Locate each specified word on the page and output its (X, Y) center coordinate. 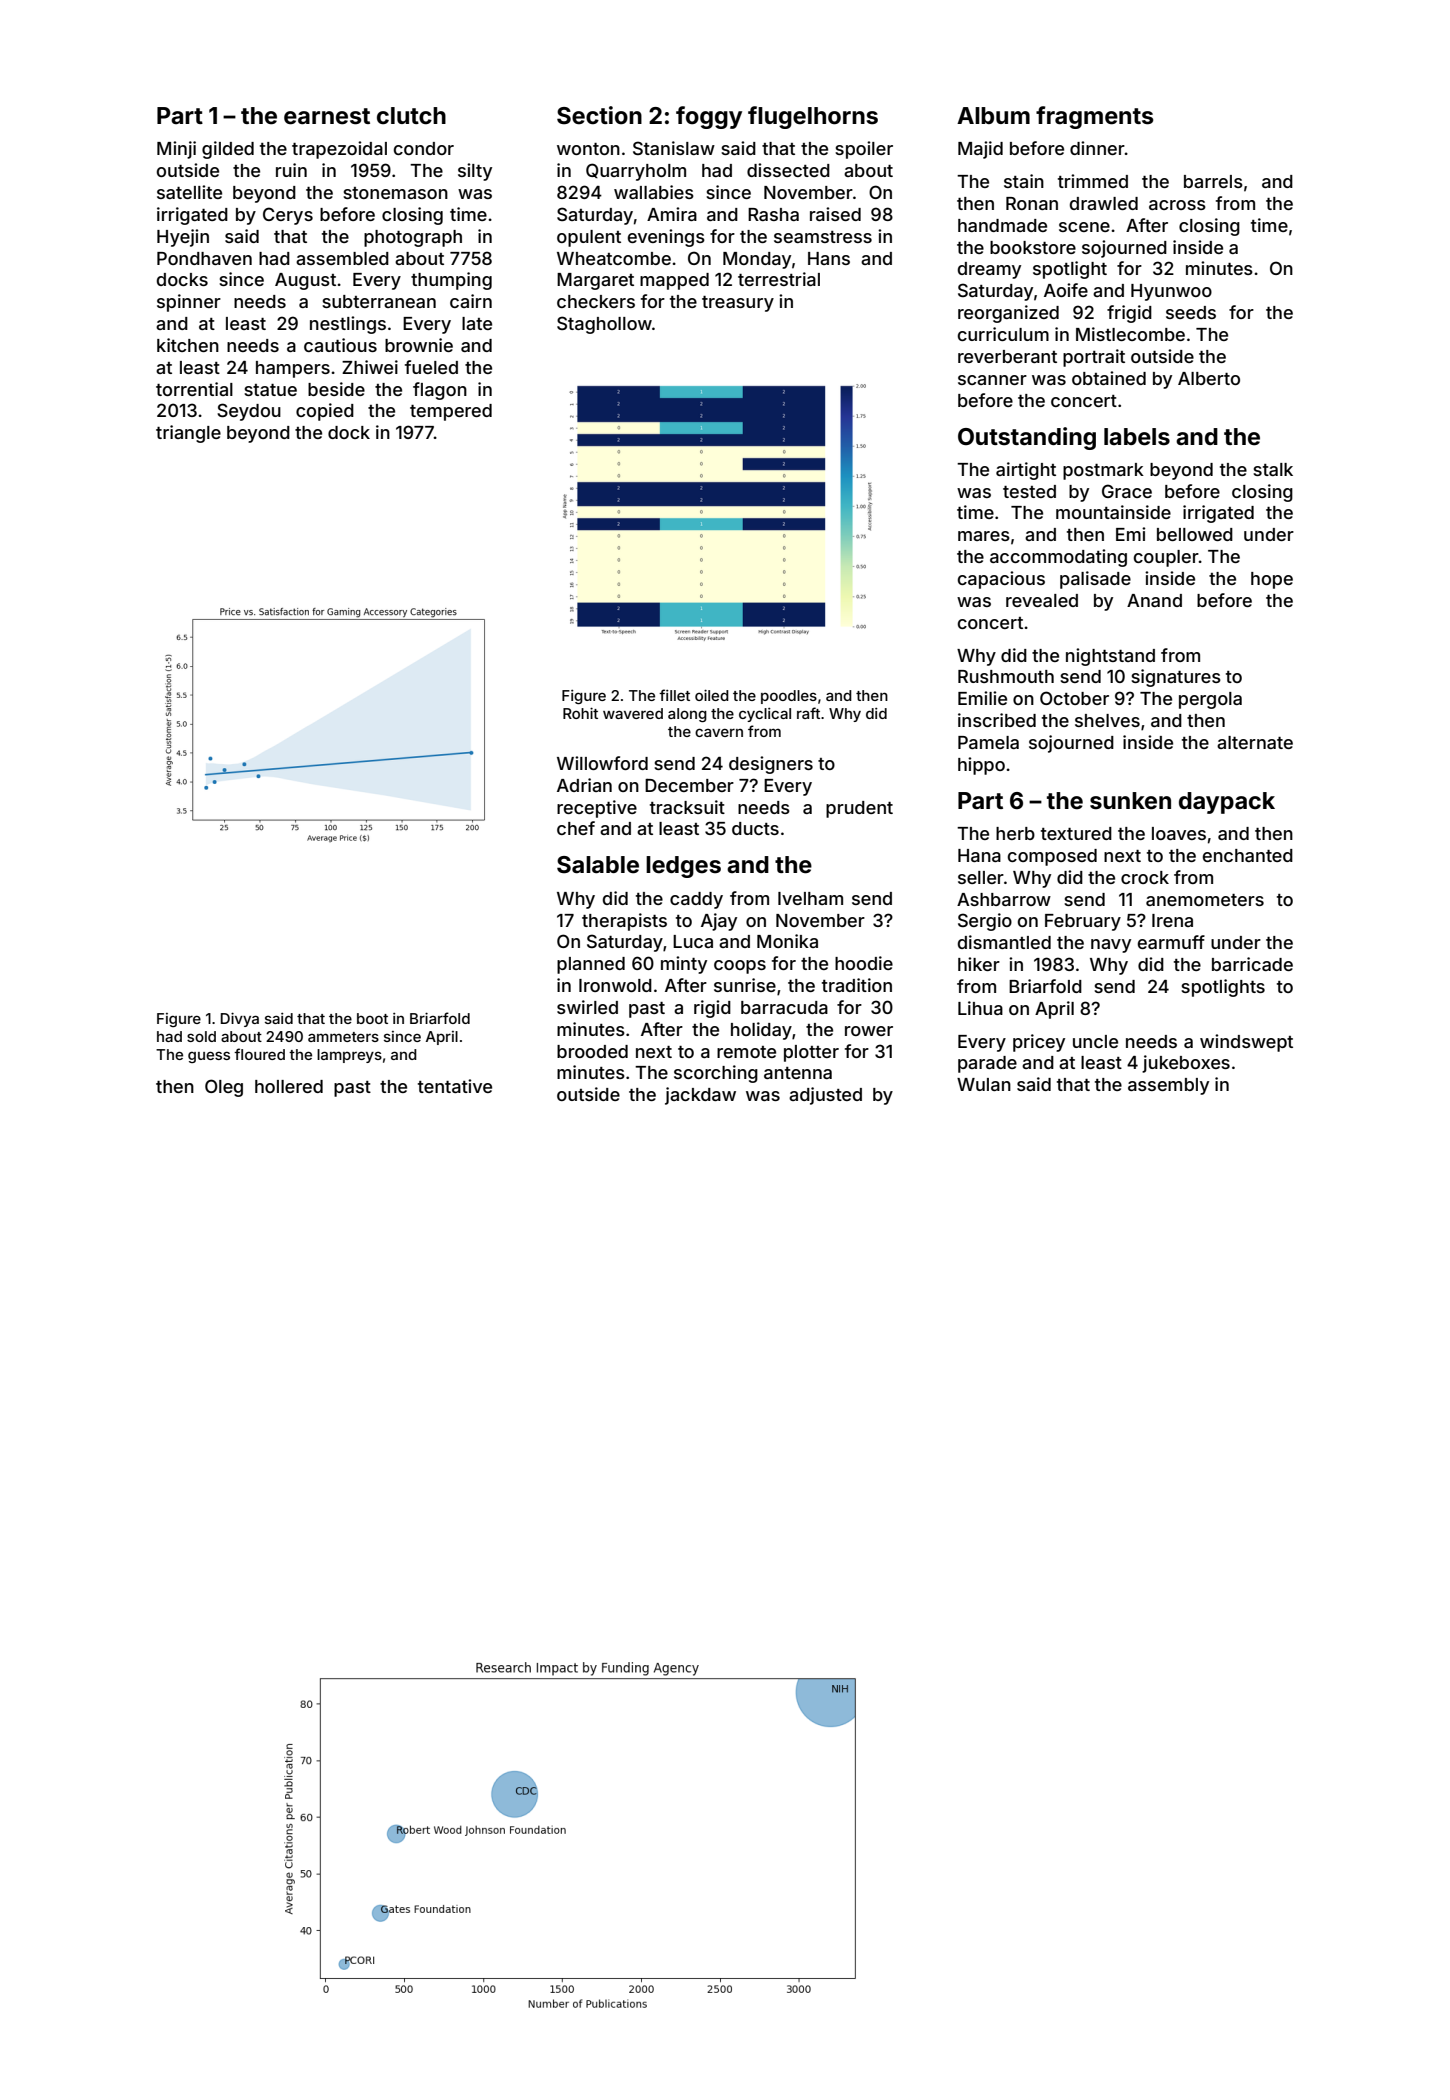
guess (209, 1057)
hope (1272, 580)
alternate (1255, 742)
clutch (411, 116)
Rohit (580, 713)
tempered (451, 412)
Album (993, 115)
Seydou (249, 412)
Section (599, 115)
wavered (633, 713)
